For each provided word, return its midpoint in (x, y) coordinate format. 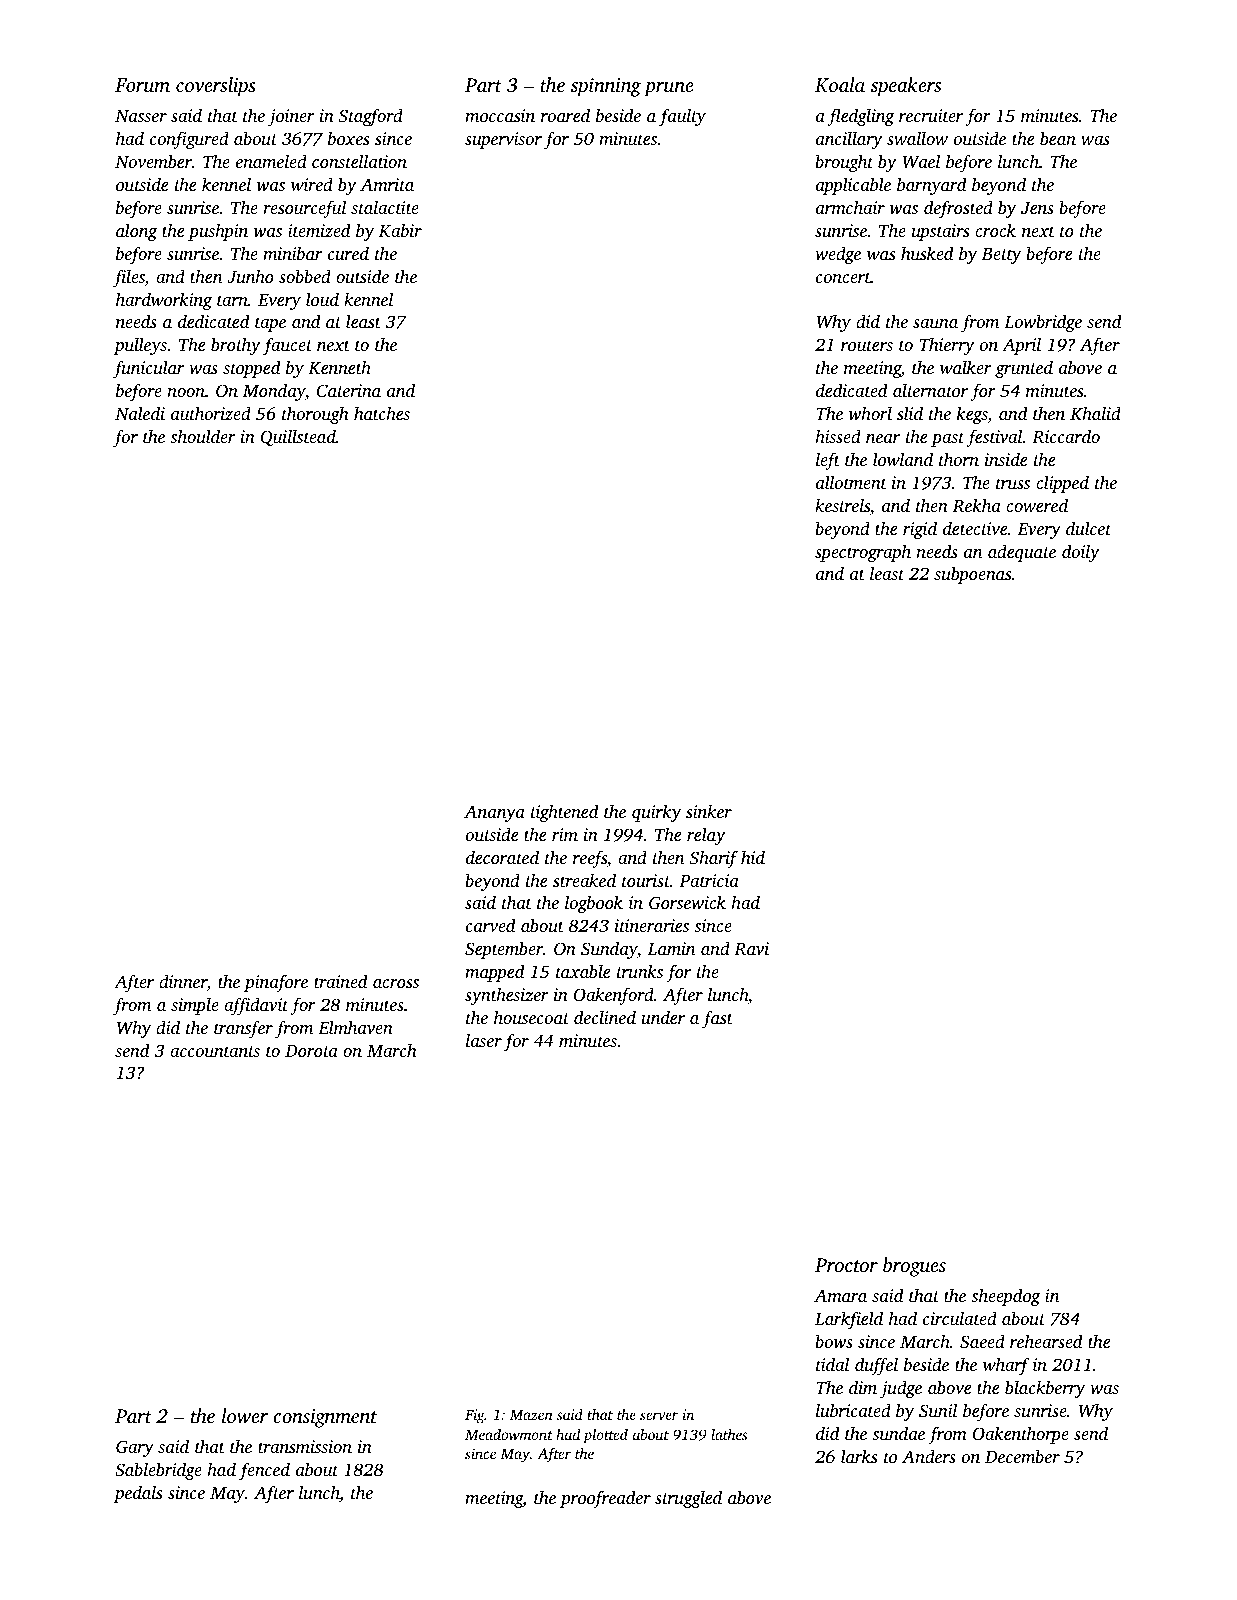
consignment (325, 1418)
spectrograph (863, 553)
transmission (305, 1446)
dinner (183, 982)
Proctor (846, 1265)
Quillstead (298, 437)
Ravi (751, 949)
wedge (838, 255)
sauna (935, 323)
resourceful (304, 209)
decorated (502, 857)
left (828, 461)
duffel (876, 1366)
